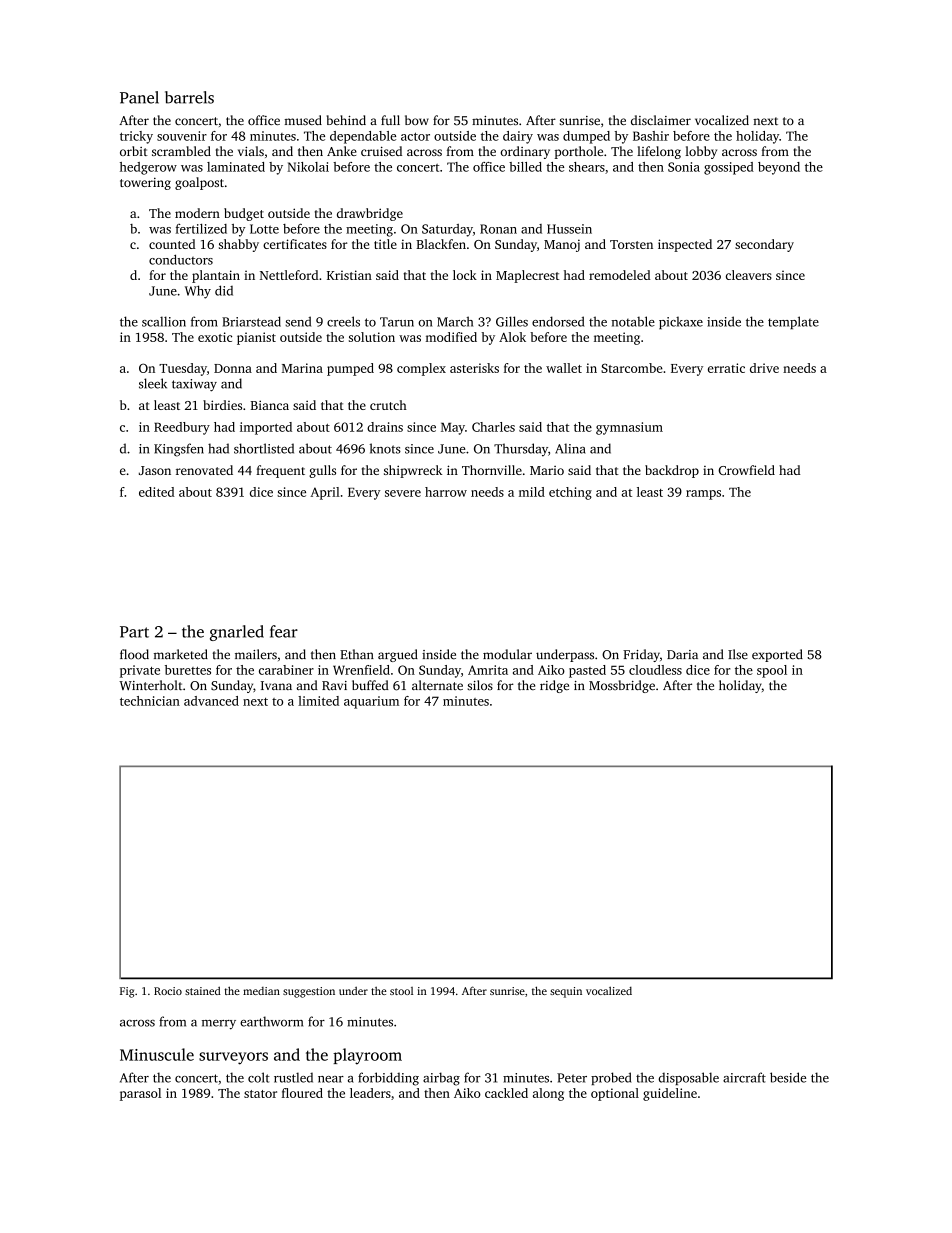  What do you see at coordinates (525, 152) in the screenshot?
I see `ordinary` at bounding box center [525, 152].
